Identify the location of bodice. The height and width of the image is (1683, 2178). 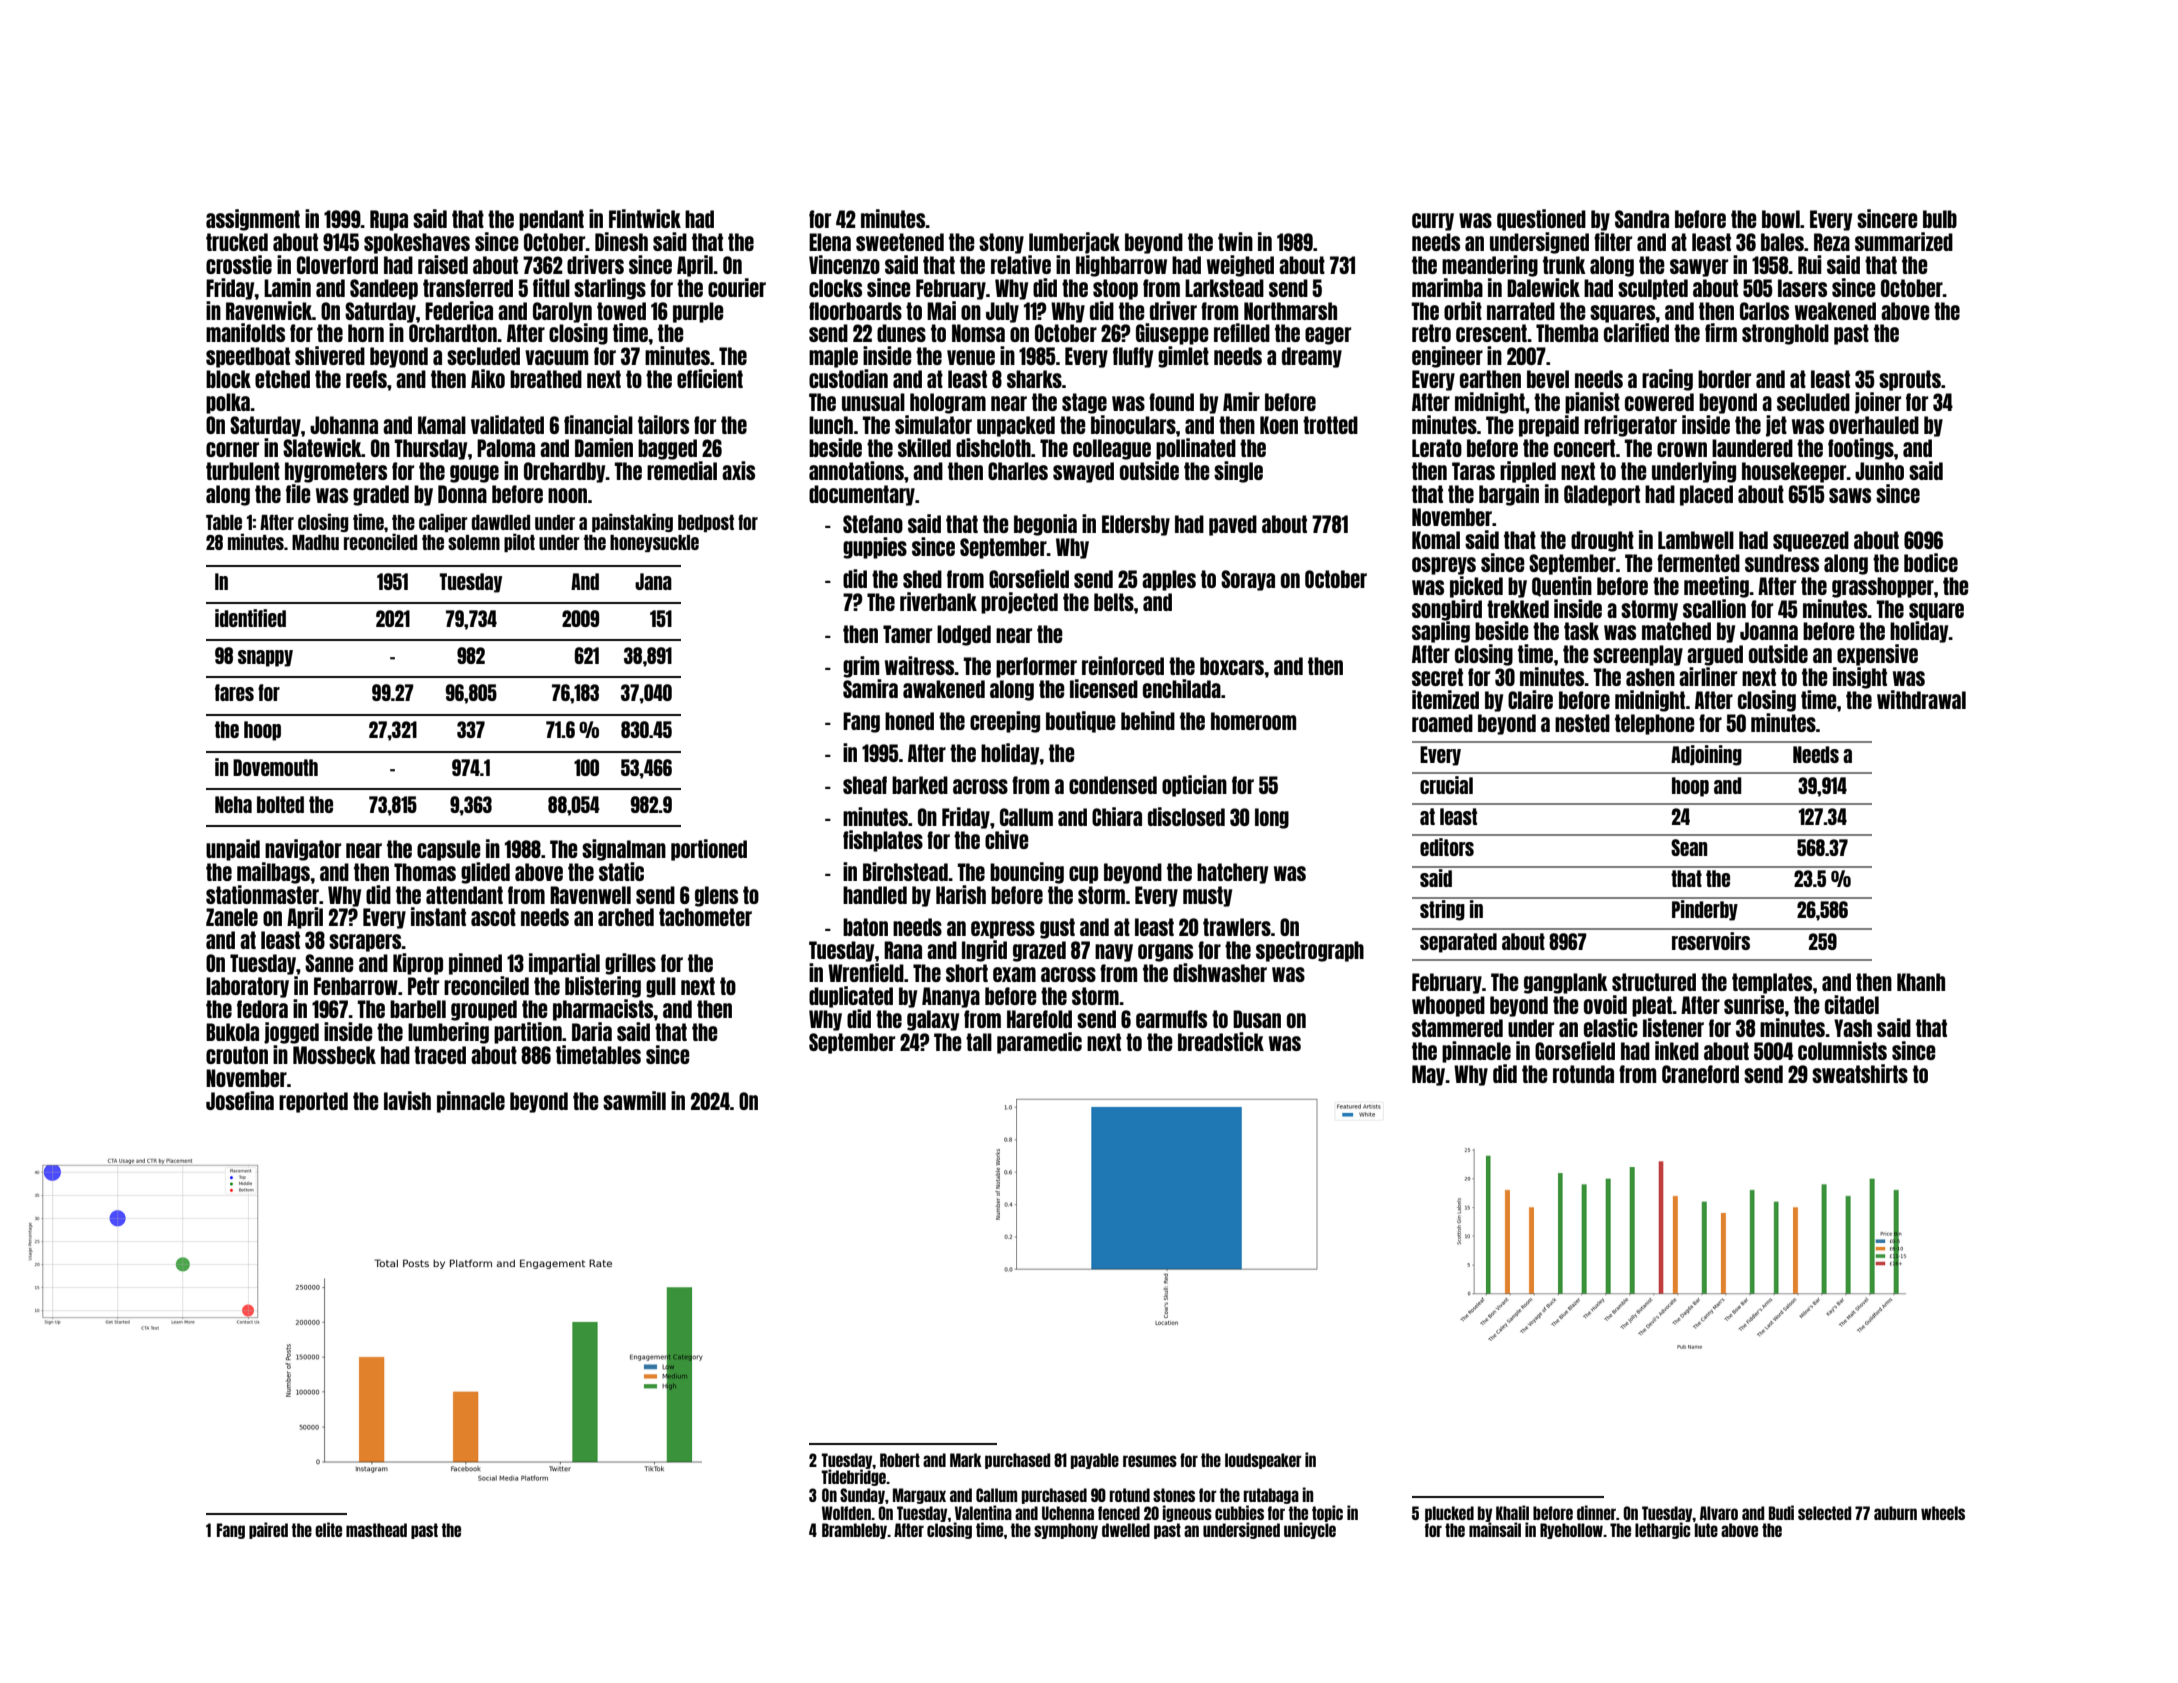
(1931, 562).
